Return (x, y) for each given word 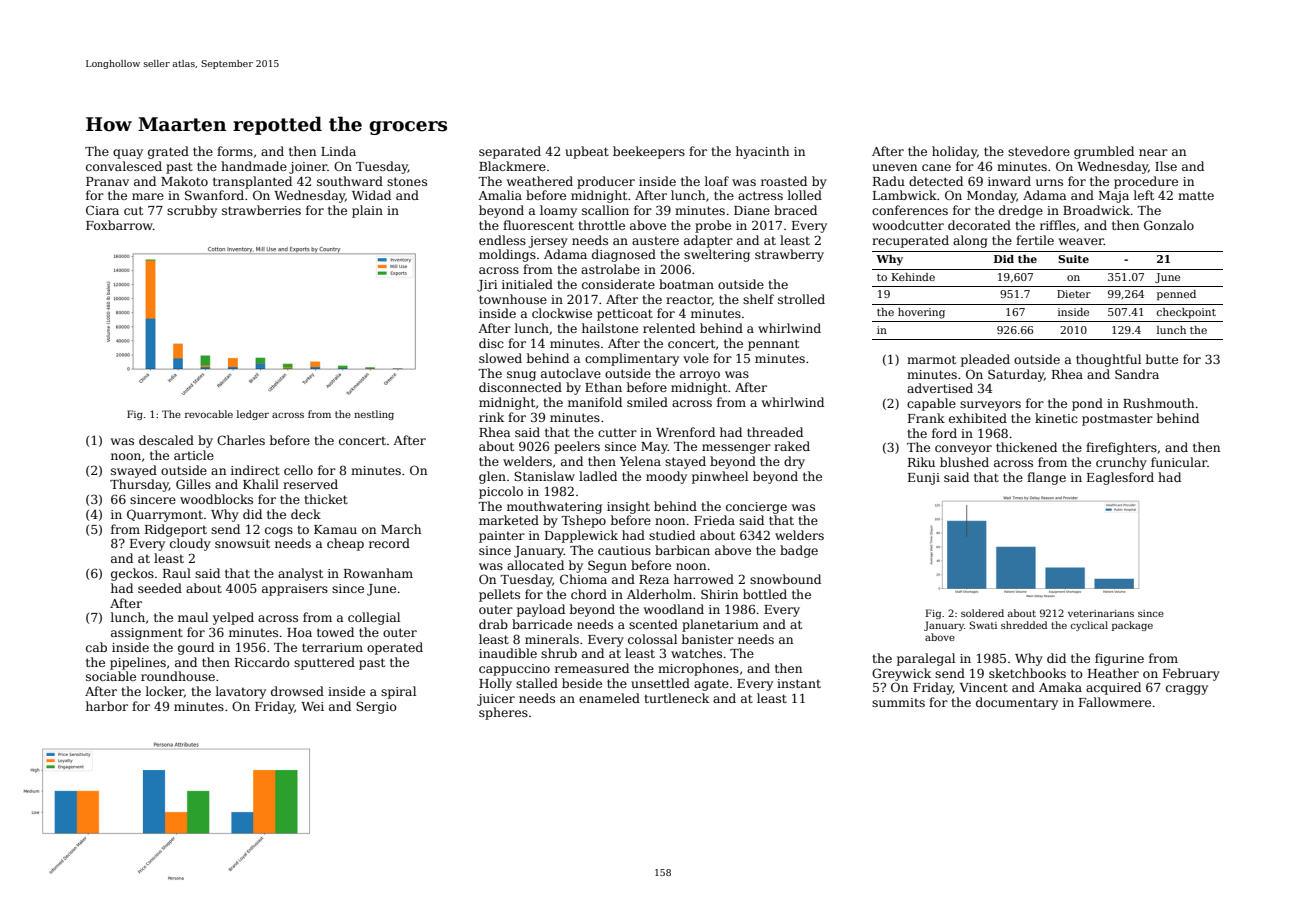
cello (298, 470)
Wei (312, 706)
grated (168, 152)
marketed (509, 520)
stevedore (1039, 151)
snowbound (785, 579)
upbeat (587, 152)
